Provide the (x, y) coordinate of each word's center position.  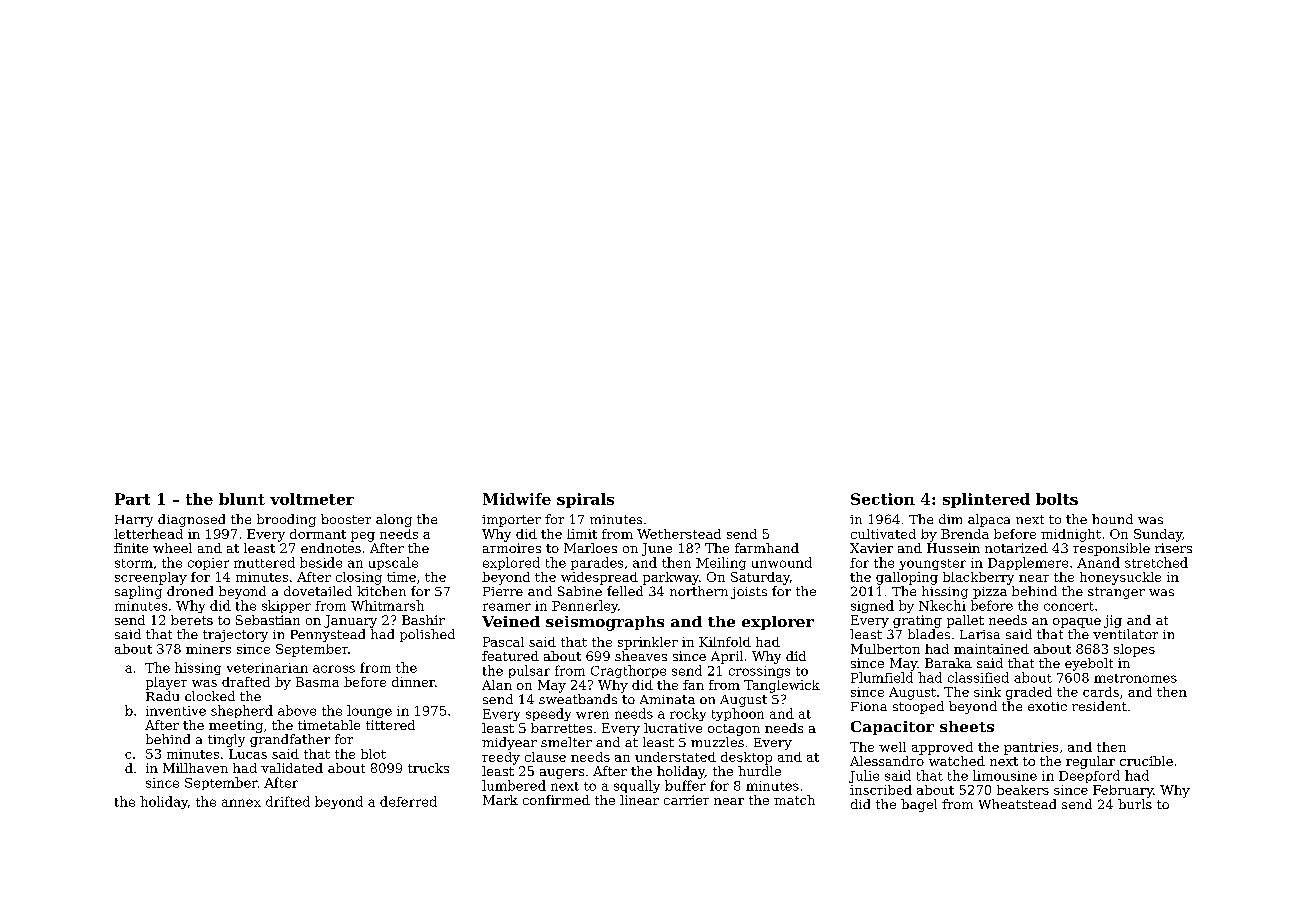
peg (363, 537)
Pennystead (328, 635)
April (727, 657)
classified (978, 677)
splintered (986, 500)
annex (241, 803)
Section (883, 499)
